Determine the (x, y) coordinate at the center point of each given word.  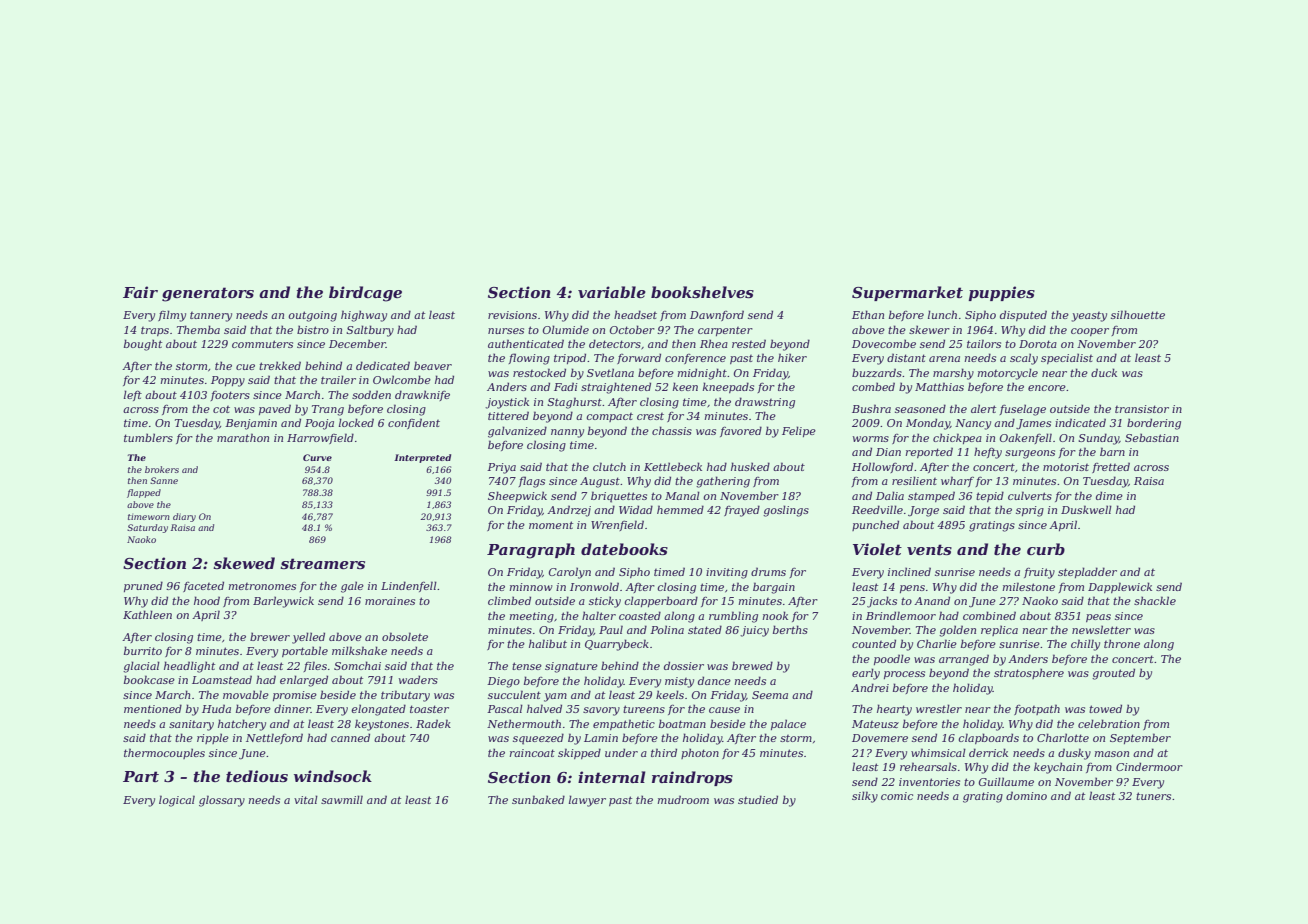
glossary (222, 801)
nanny (567, 433)
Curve (317, 457)
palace (788, 724)
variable (612, 292)
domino (1026, 795)
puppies (1001, 293)
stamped (931, 496)
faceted (203, 586)
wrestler (939, 708)
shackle (1155, 600)
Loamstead (222, 679)
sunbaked (538, 799)
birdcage (365, 294)
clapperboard (661, 601)
